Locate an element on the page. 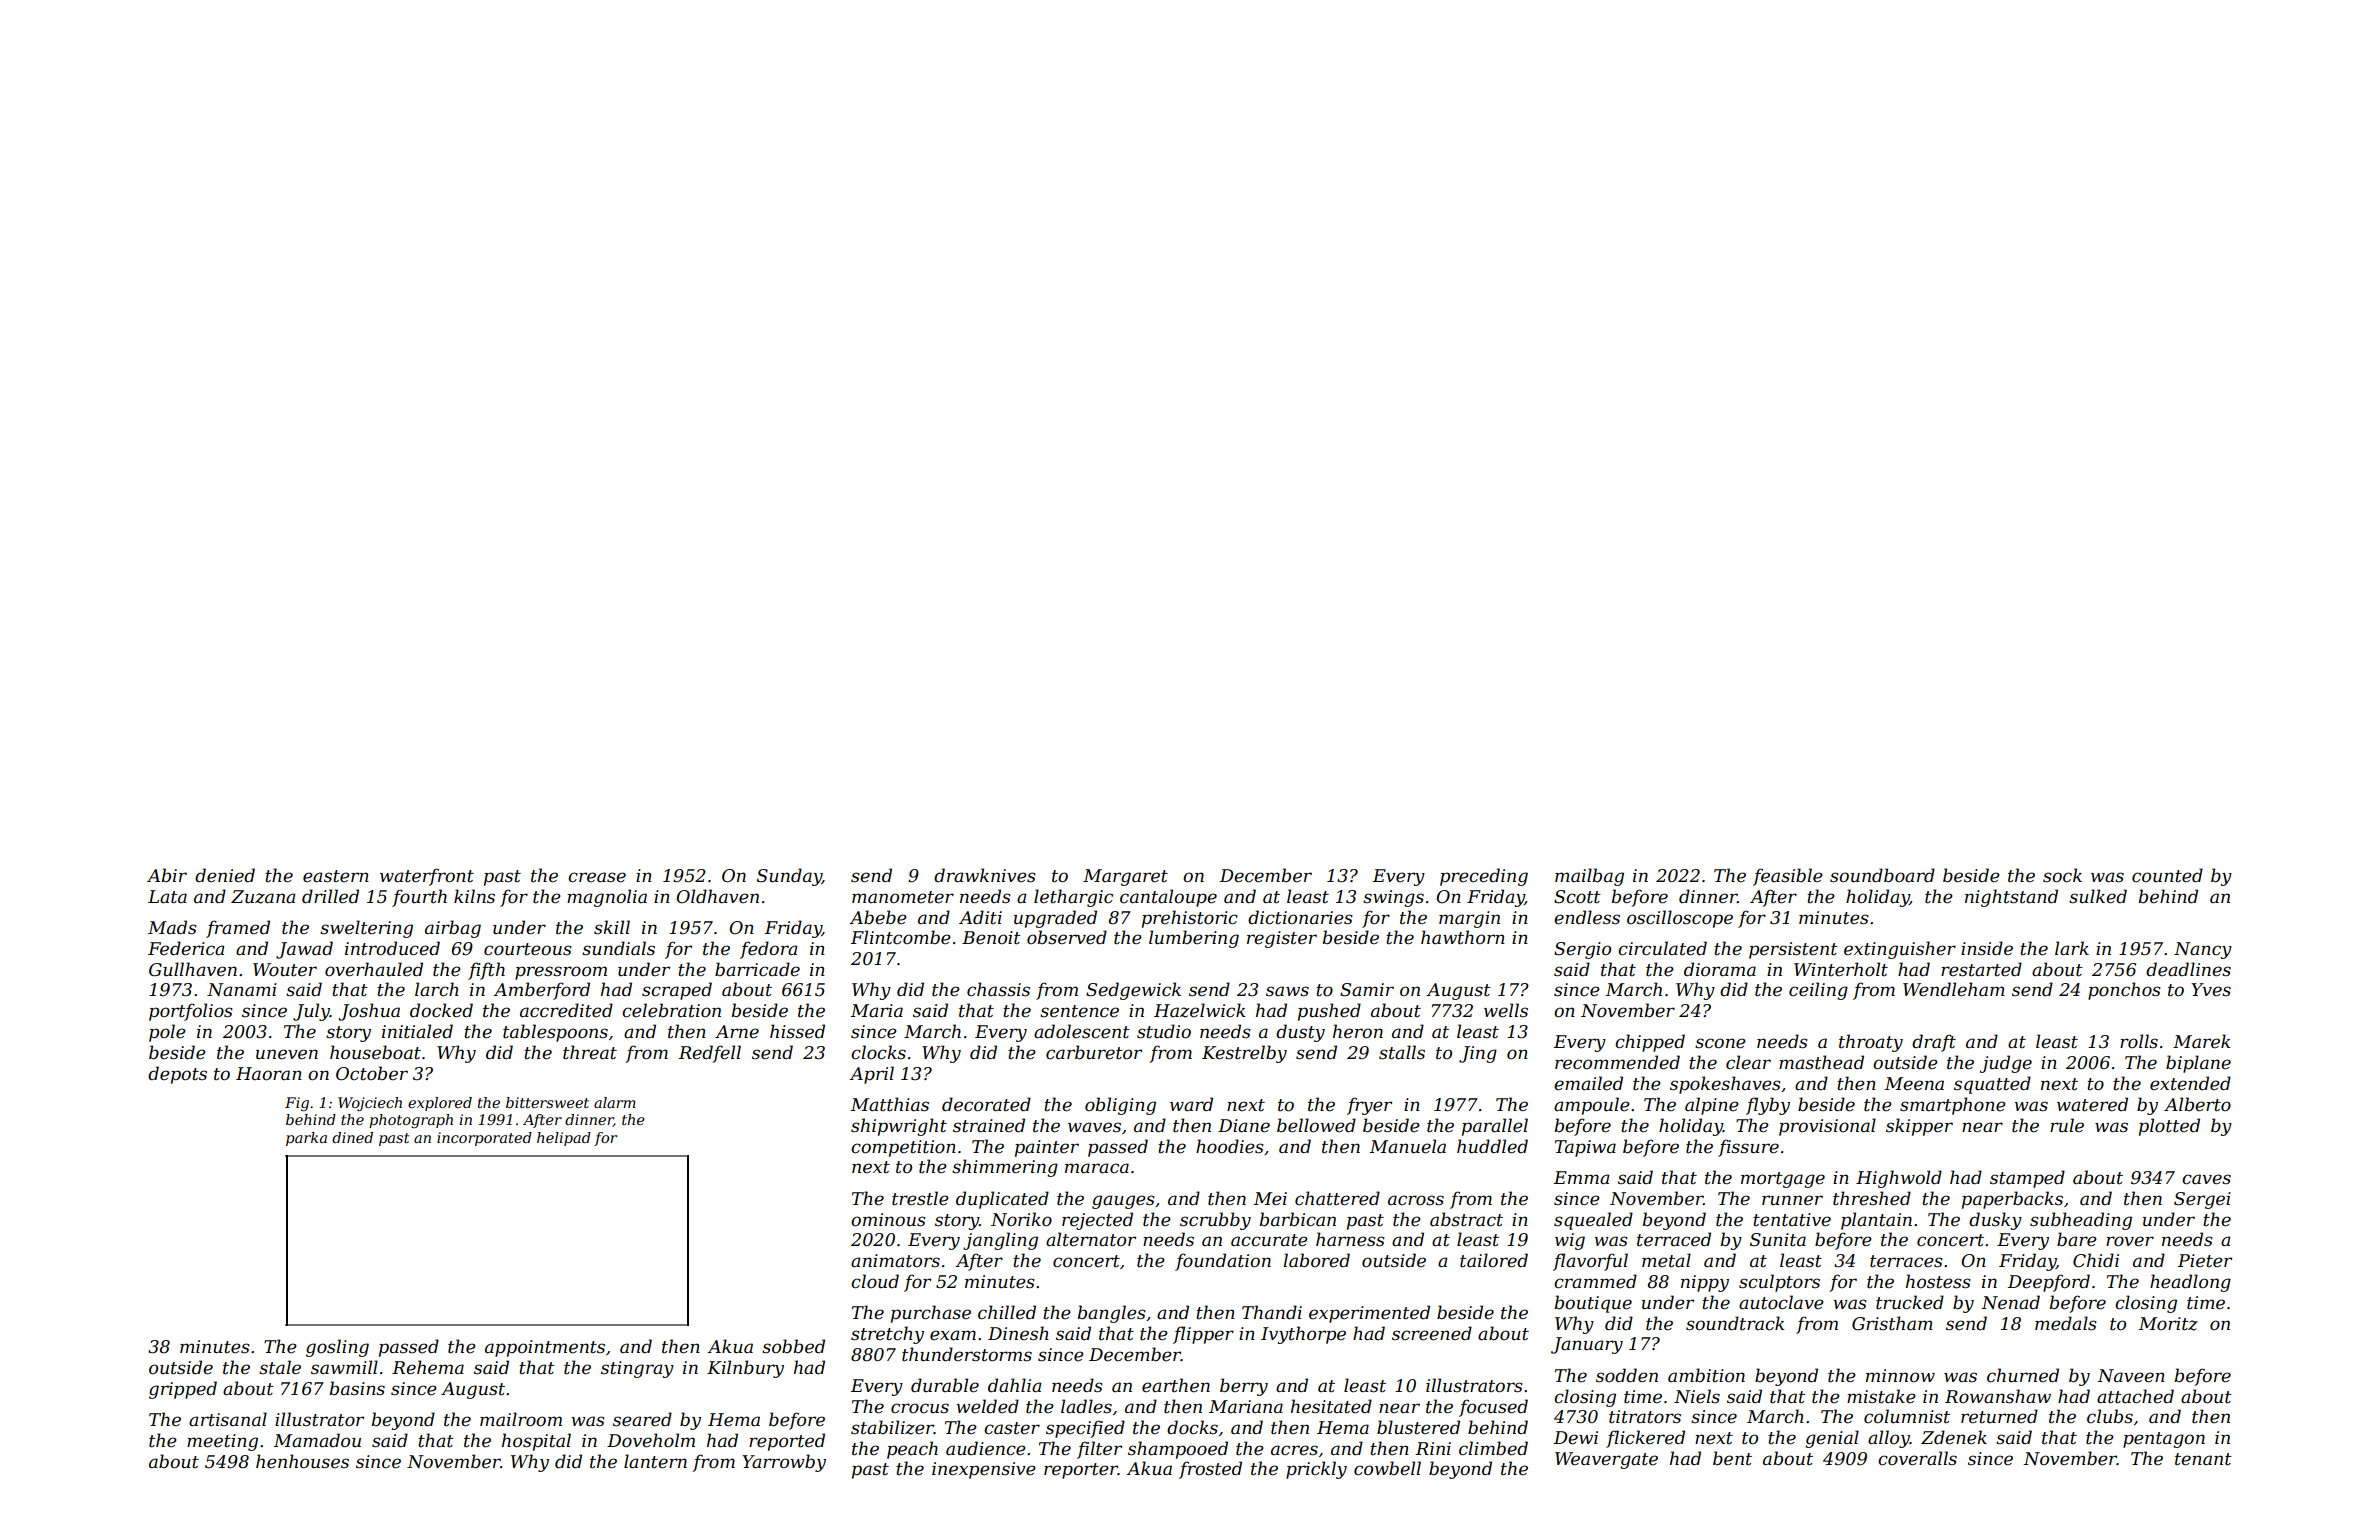 The width and height of the document is (2380, 1540). ceiling is located at coordinates (1818, 991).
